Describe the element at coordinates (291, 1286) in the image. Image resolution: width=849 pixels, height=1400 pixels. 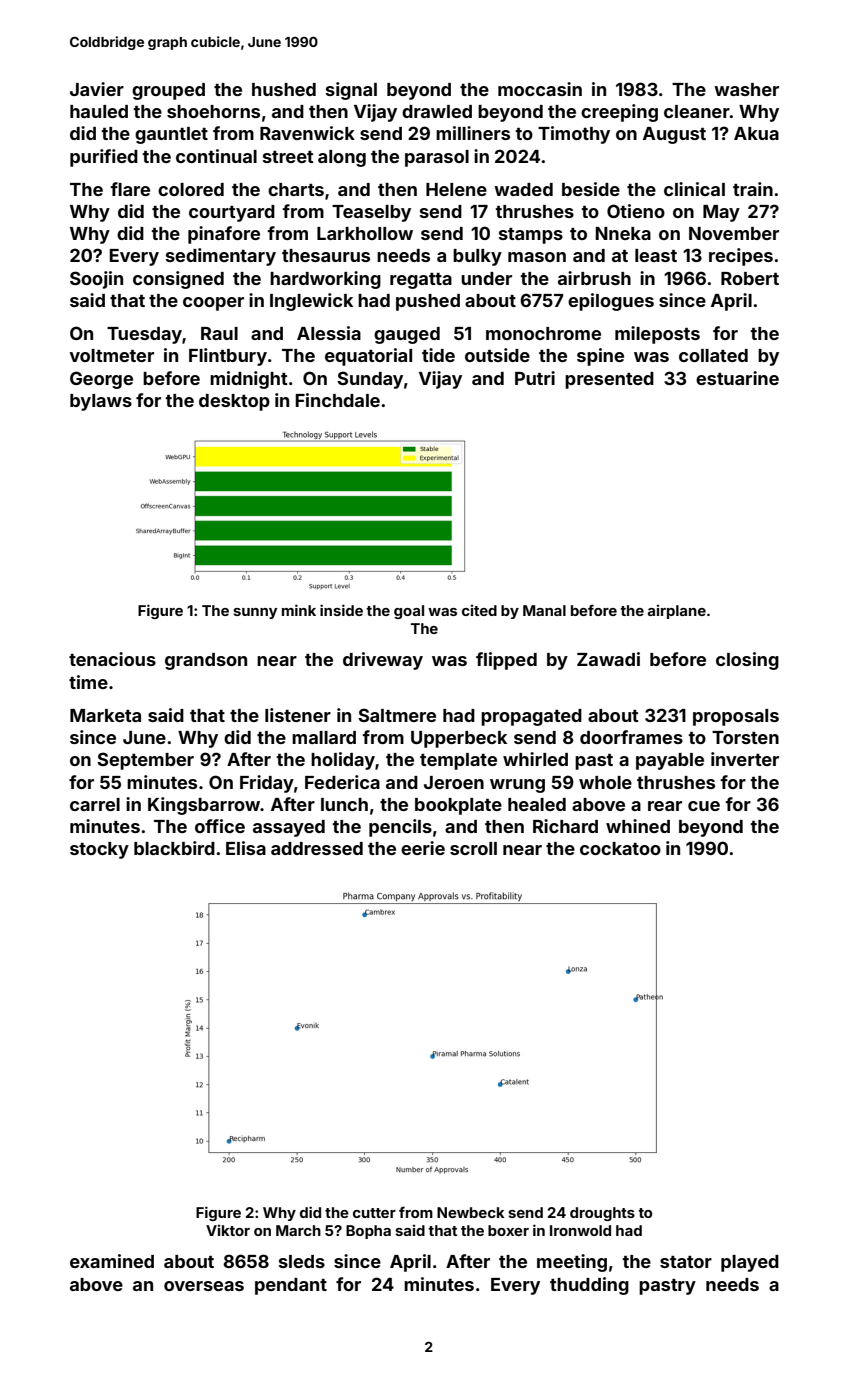
I see `pendant` at that location.
